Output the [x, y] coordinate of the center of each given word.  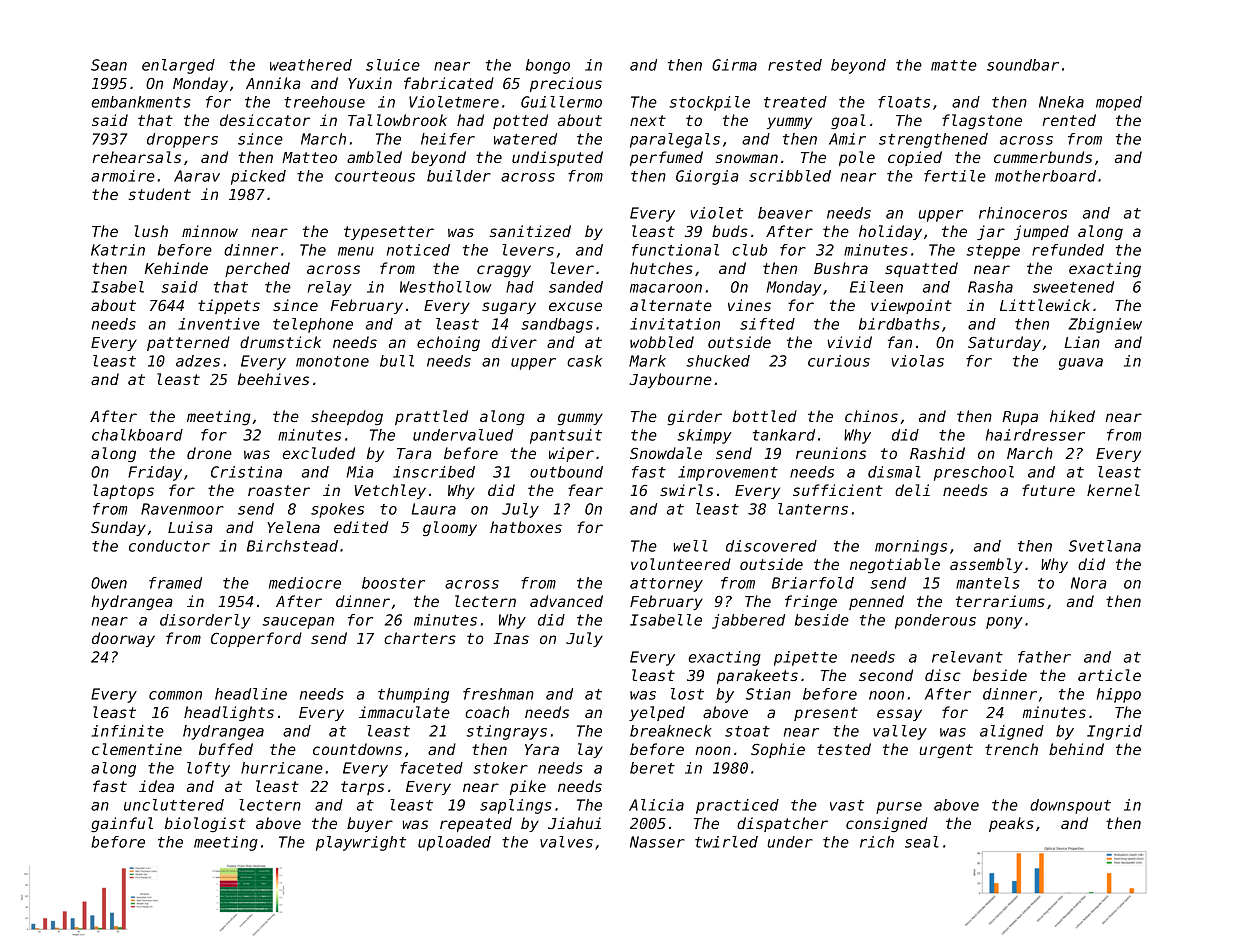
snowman [746, 158]
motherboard [1045, 176]
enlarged [178, 66]
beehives [273, 379]
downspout [1070, 806]
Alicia [656, 805]
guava [1081, 364]
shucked [718, 361]
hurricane [282, 768]
